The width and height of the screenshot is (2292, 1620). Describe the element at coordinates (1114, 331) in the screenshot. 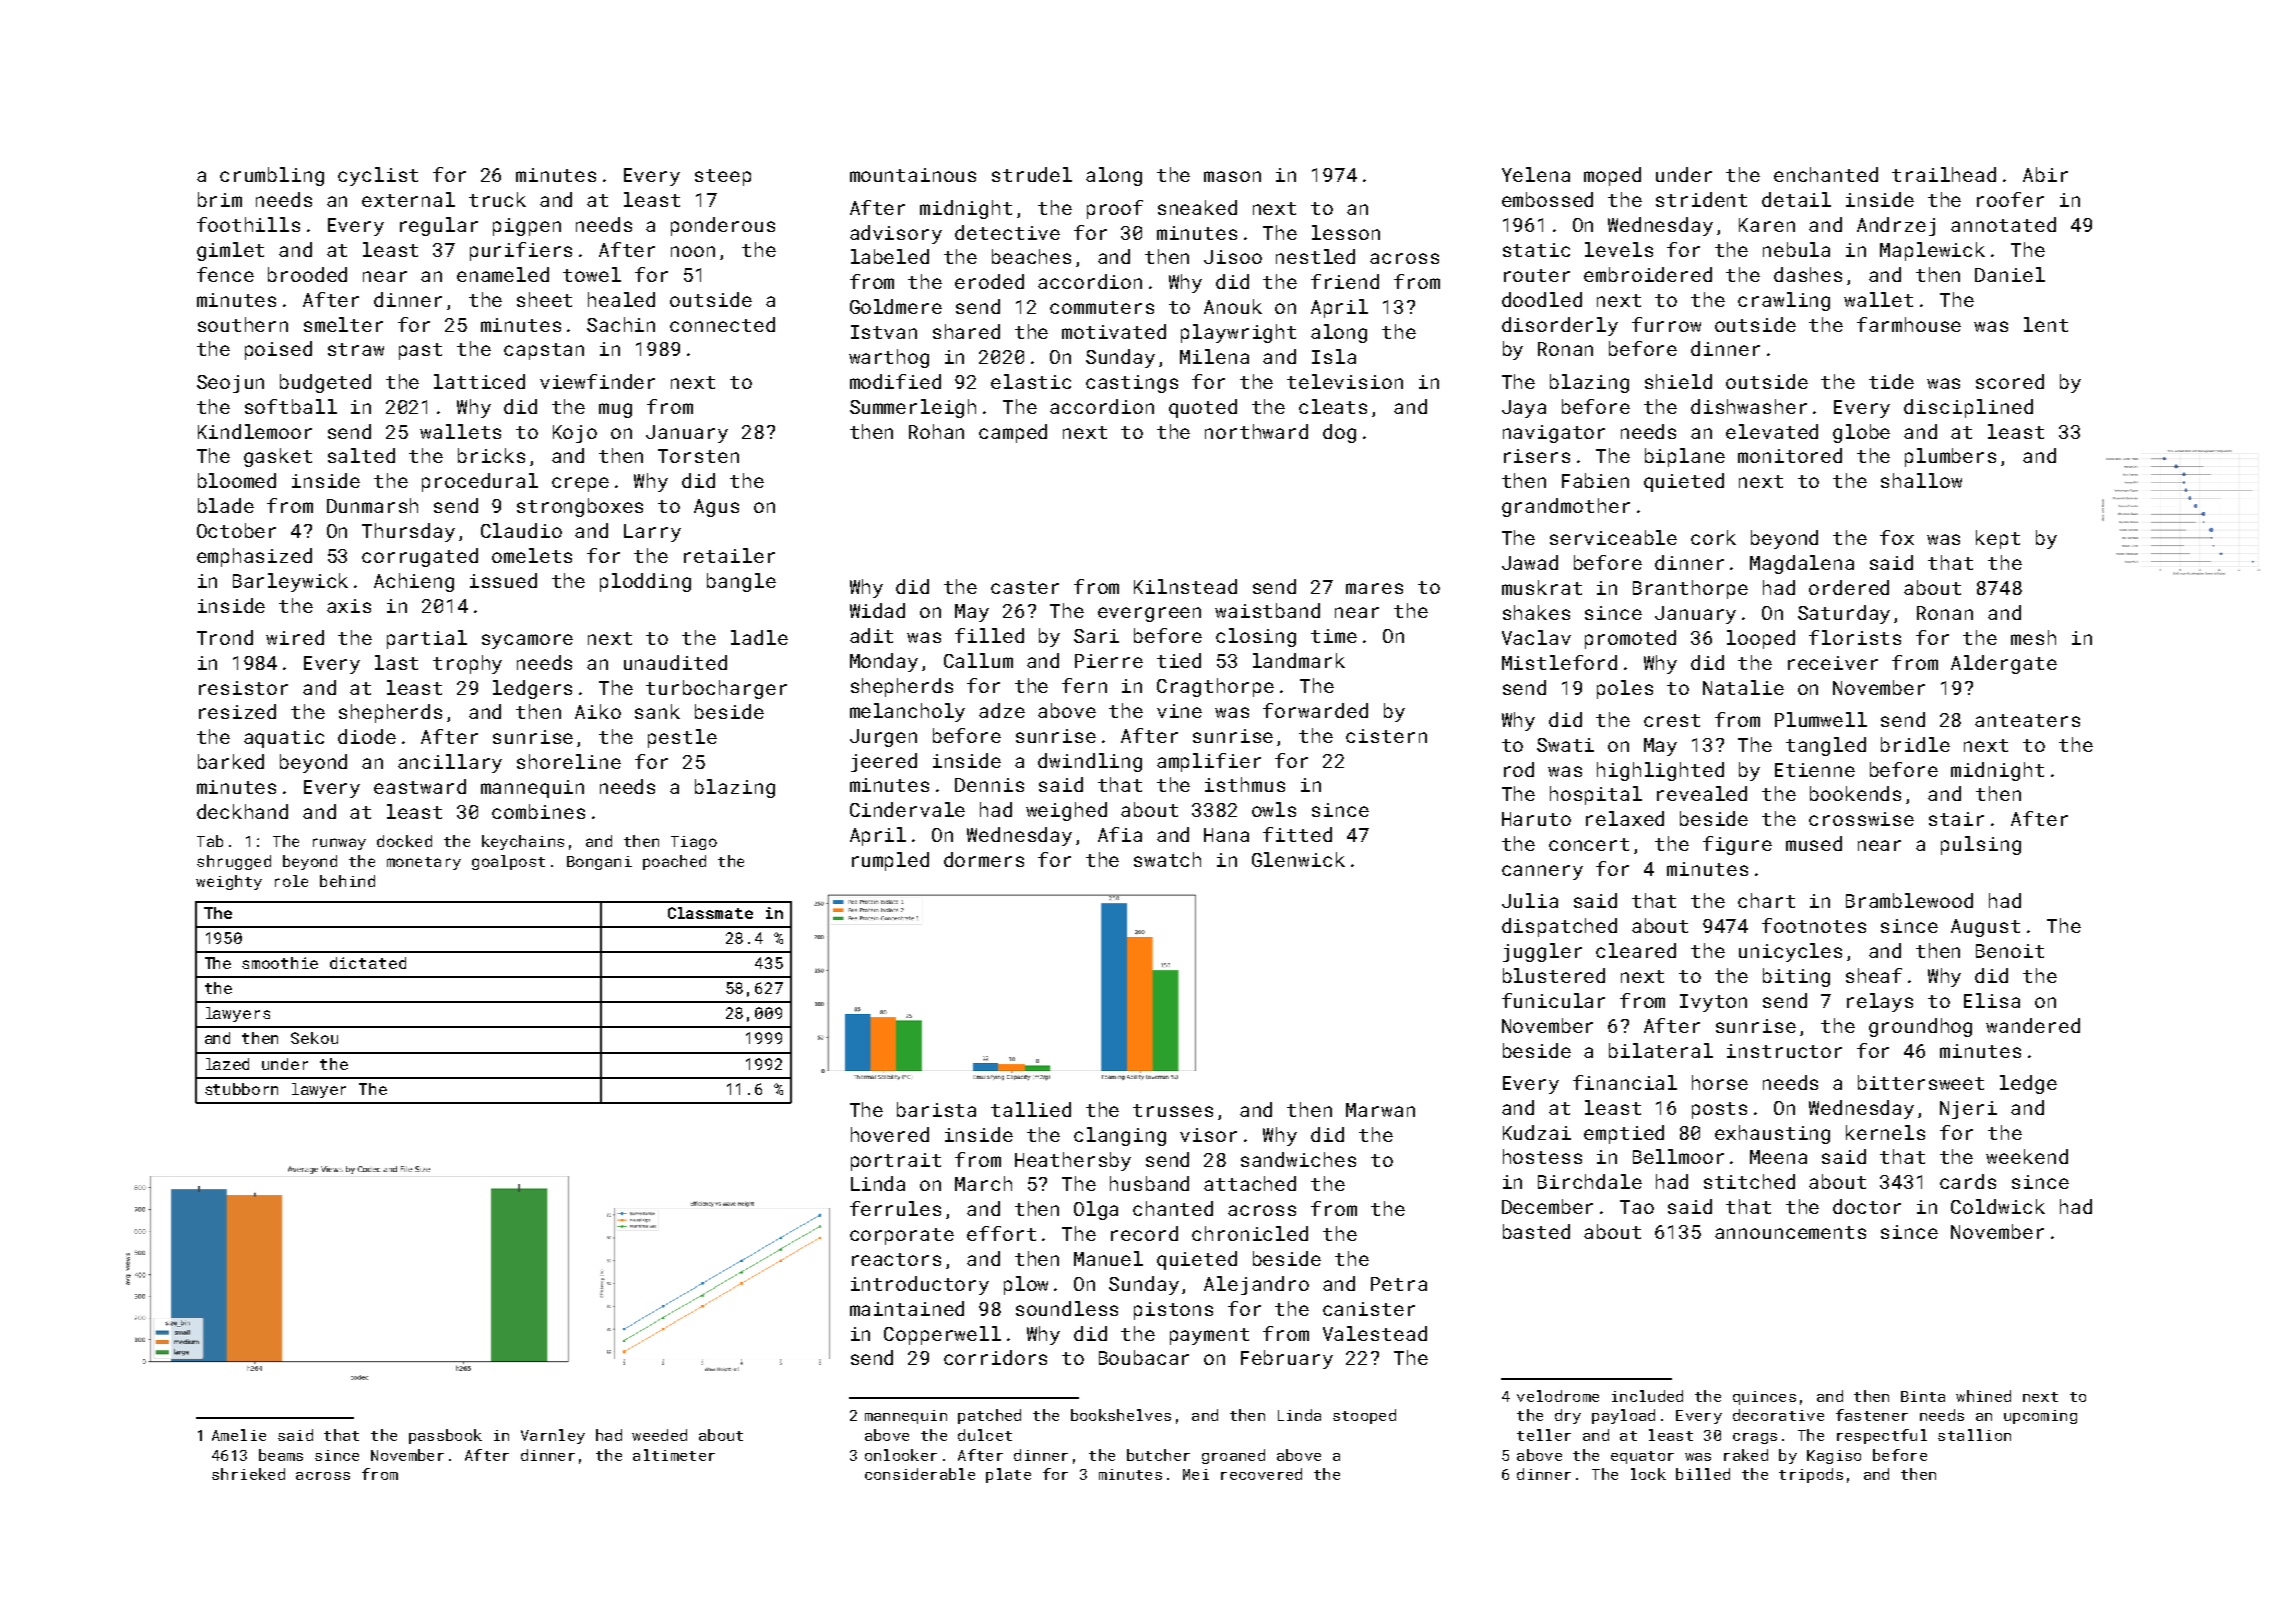

I see `motivated` at that location.
